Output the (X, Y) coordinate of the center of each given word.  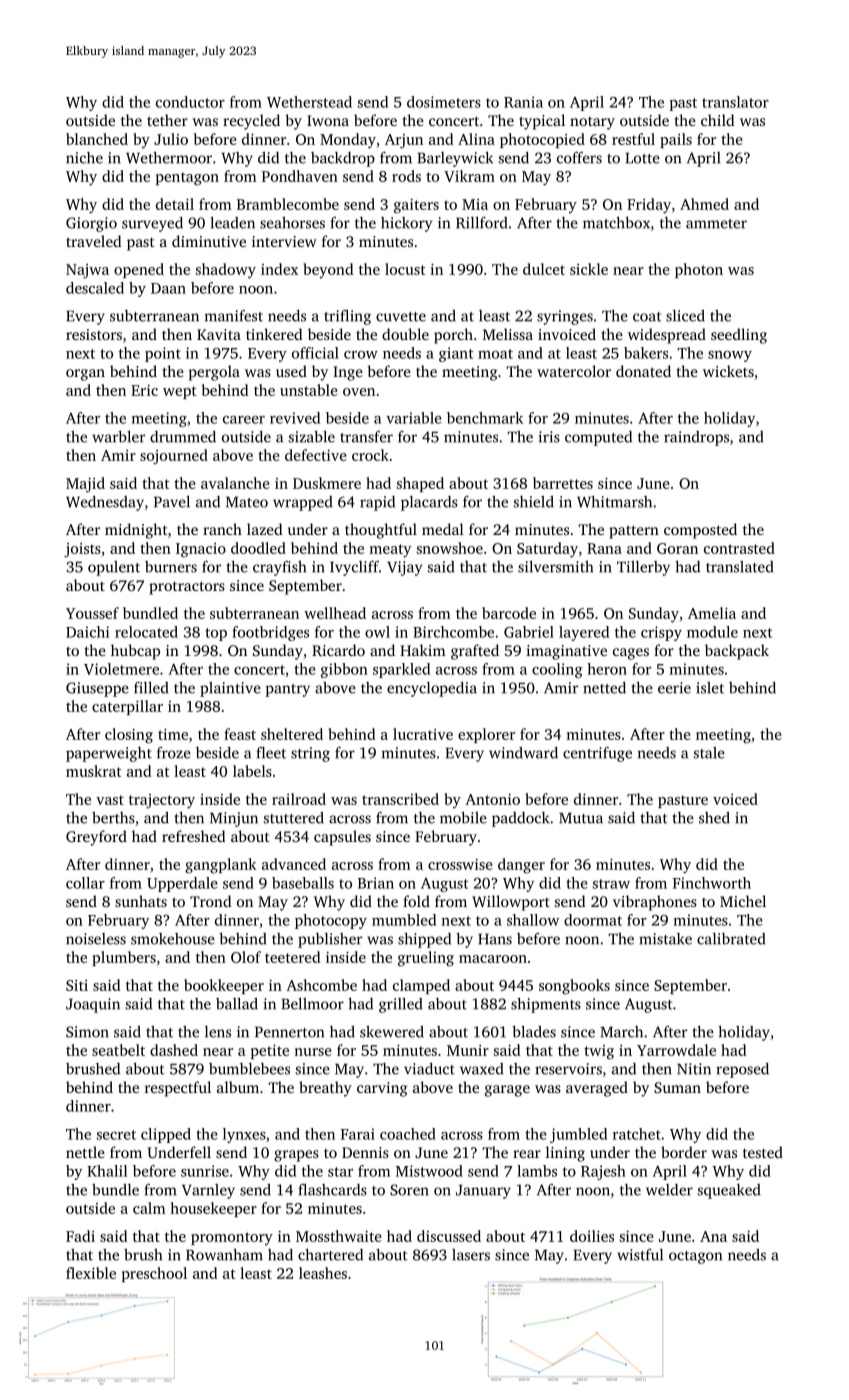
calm (149, 1208)
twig (599, 1052)
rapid (377, 503)
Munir (468, 1050)
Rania (523, 102)
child (718, 120)
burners (171, 567)
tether (167, 120)
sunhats (141, 901)
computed (598, 438)
